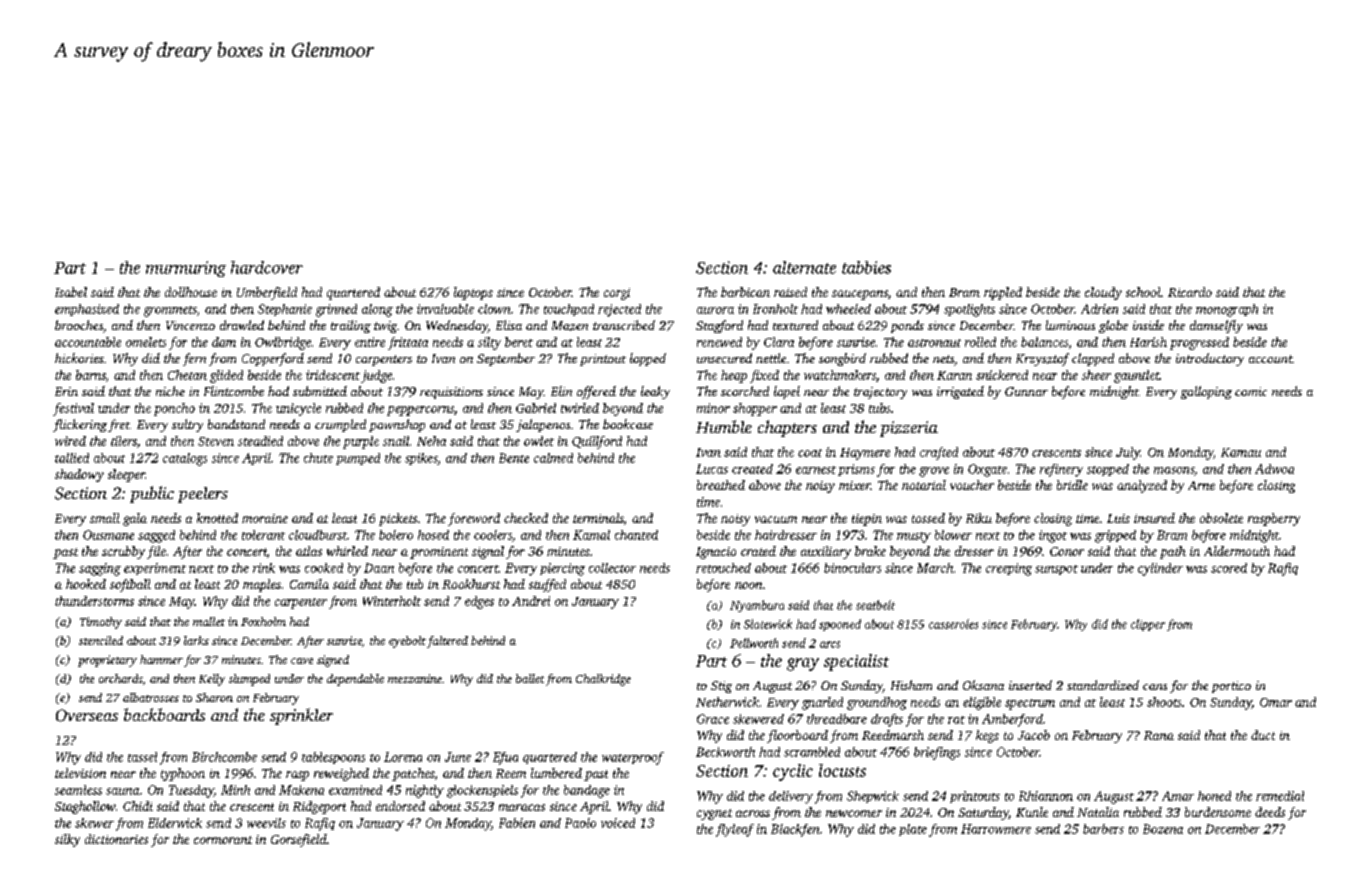 The image size is (1372, 887). I want to click on scored, so click(1229, 568).
